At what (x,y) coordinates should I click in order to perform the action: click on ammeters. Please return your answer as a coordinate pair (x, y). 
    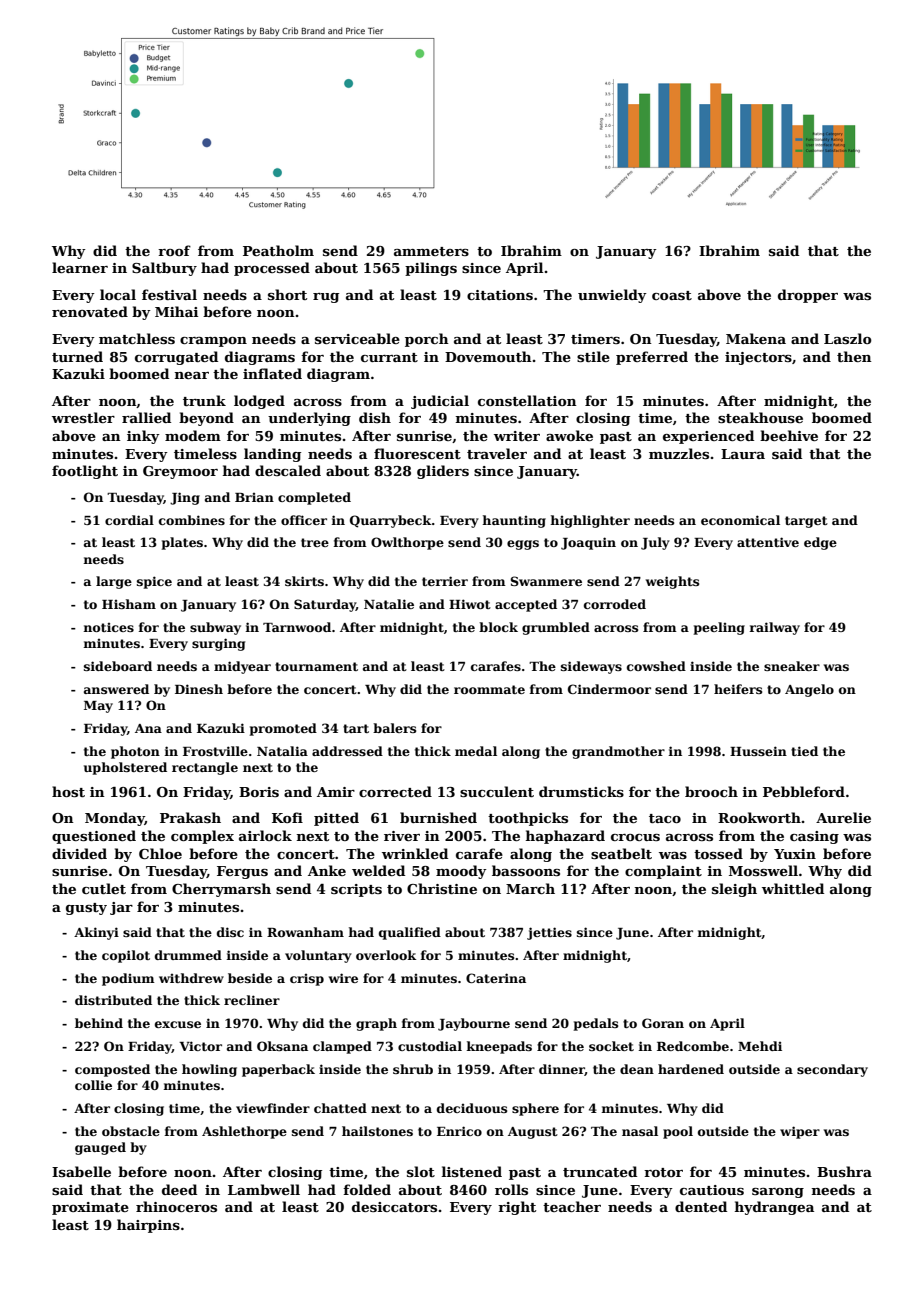
    Looking at the image, I should click on (431, 251).
